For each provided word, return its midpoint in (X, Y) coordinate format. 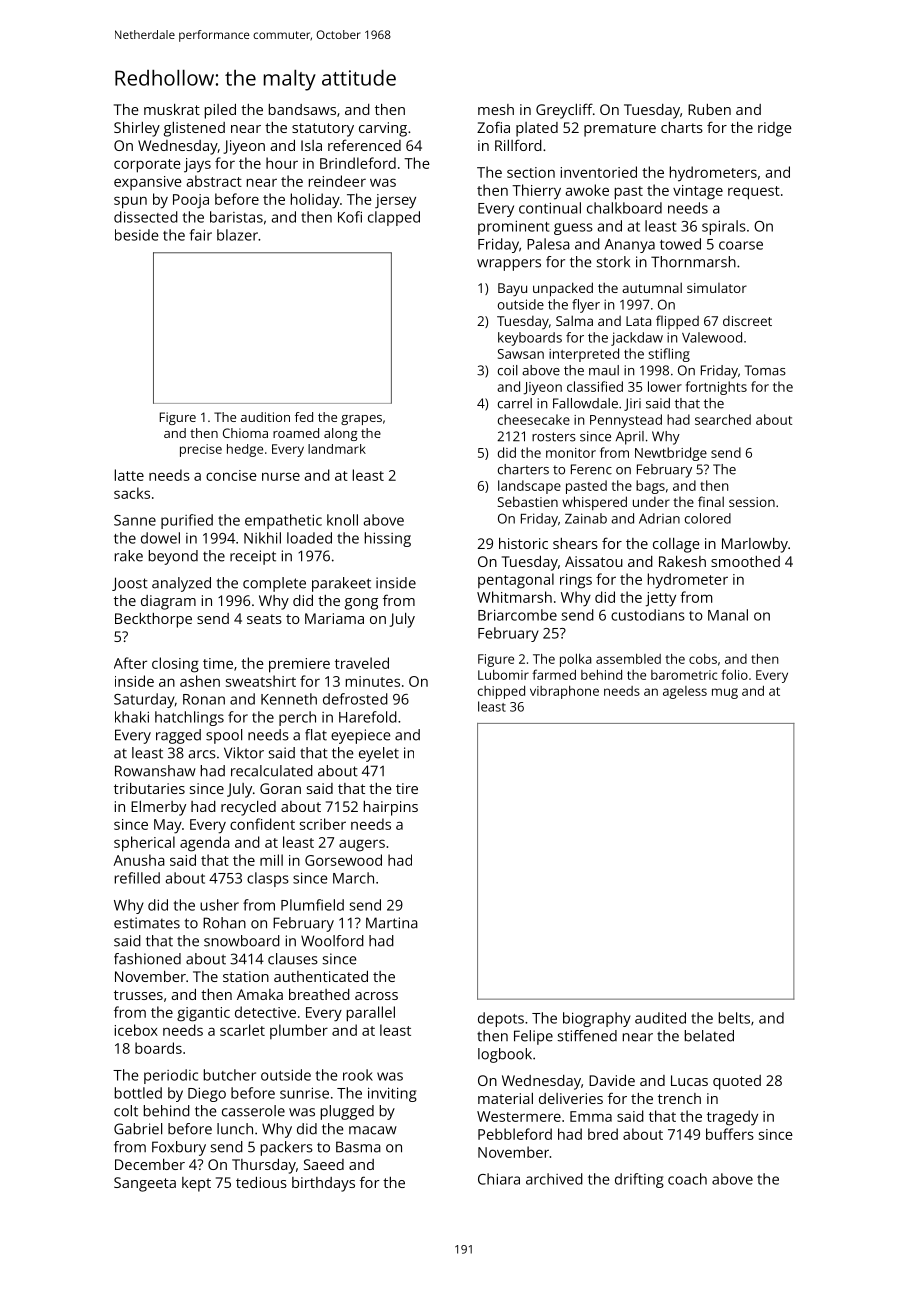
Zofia (493, 127)
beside (136, 235)
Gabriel (138, 1129)
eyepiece (361, 736)
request (754, 193)
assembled (628, 659)
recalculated (272, 771)
